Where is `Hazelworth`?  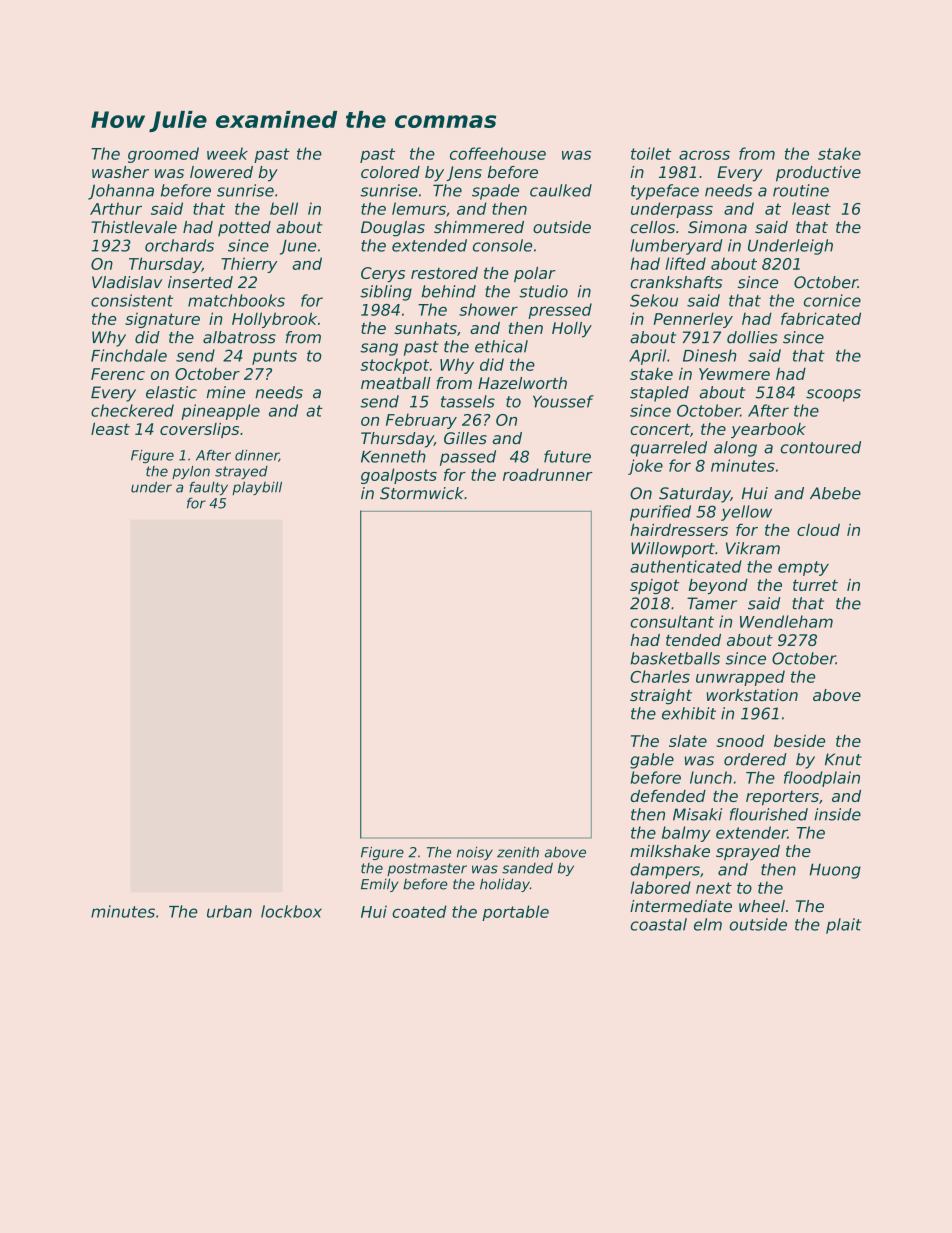
Hazelworth is located at coordinates (522, 383).
